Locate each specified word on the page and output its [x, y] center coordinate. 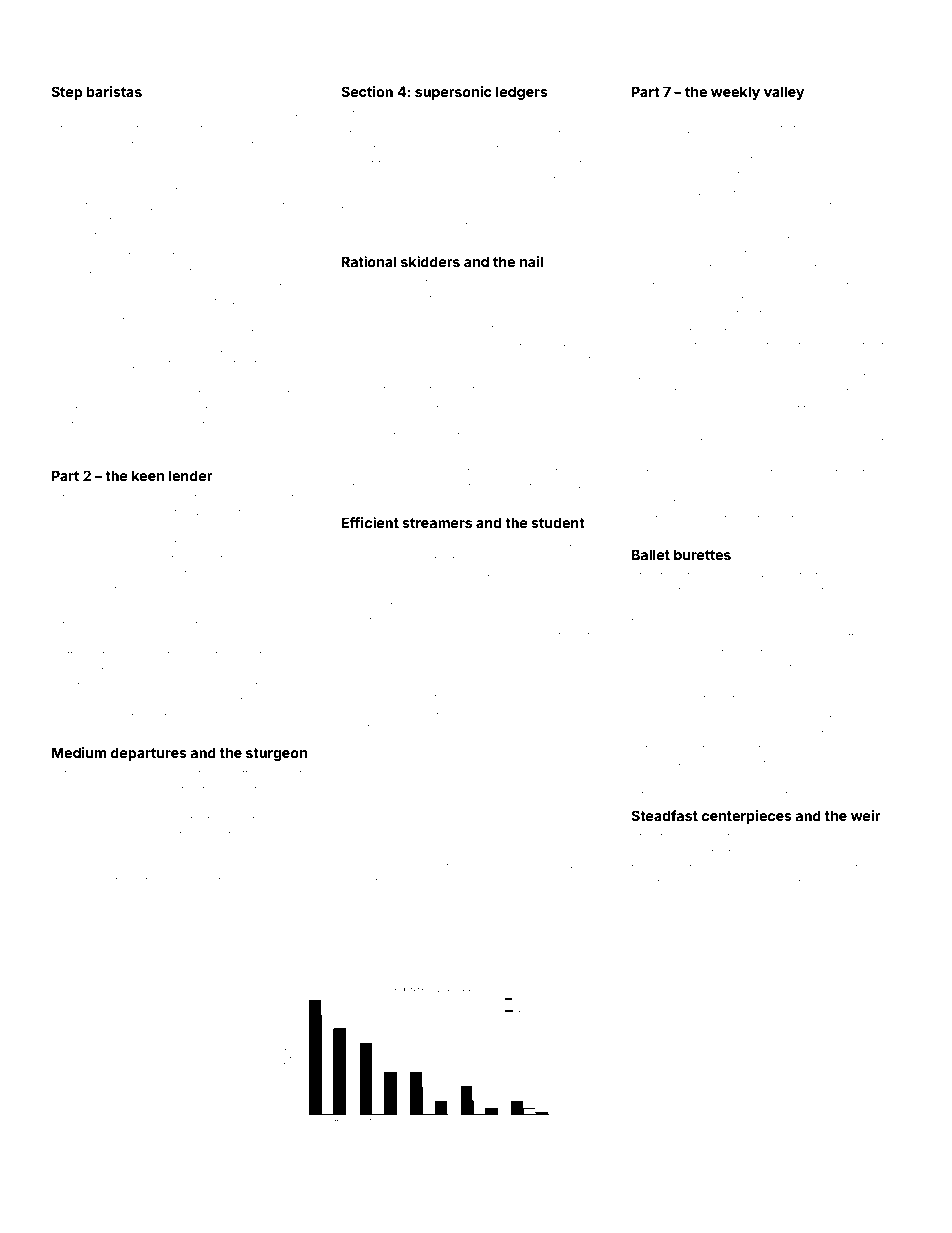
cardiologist [576, 211]
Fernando [774, 113]
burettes [702, 554]
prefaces [474, 487]
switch [797, 882]
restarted [165, 558]
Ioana [126, 113]
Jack [571, 487]
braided [482, 881]
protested [807, 577]
